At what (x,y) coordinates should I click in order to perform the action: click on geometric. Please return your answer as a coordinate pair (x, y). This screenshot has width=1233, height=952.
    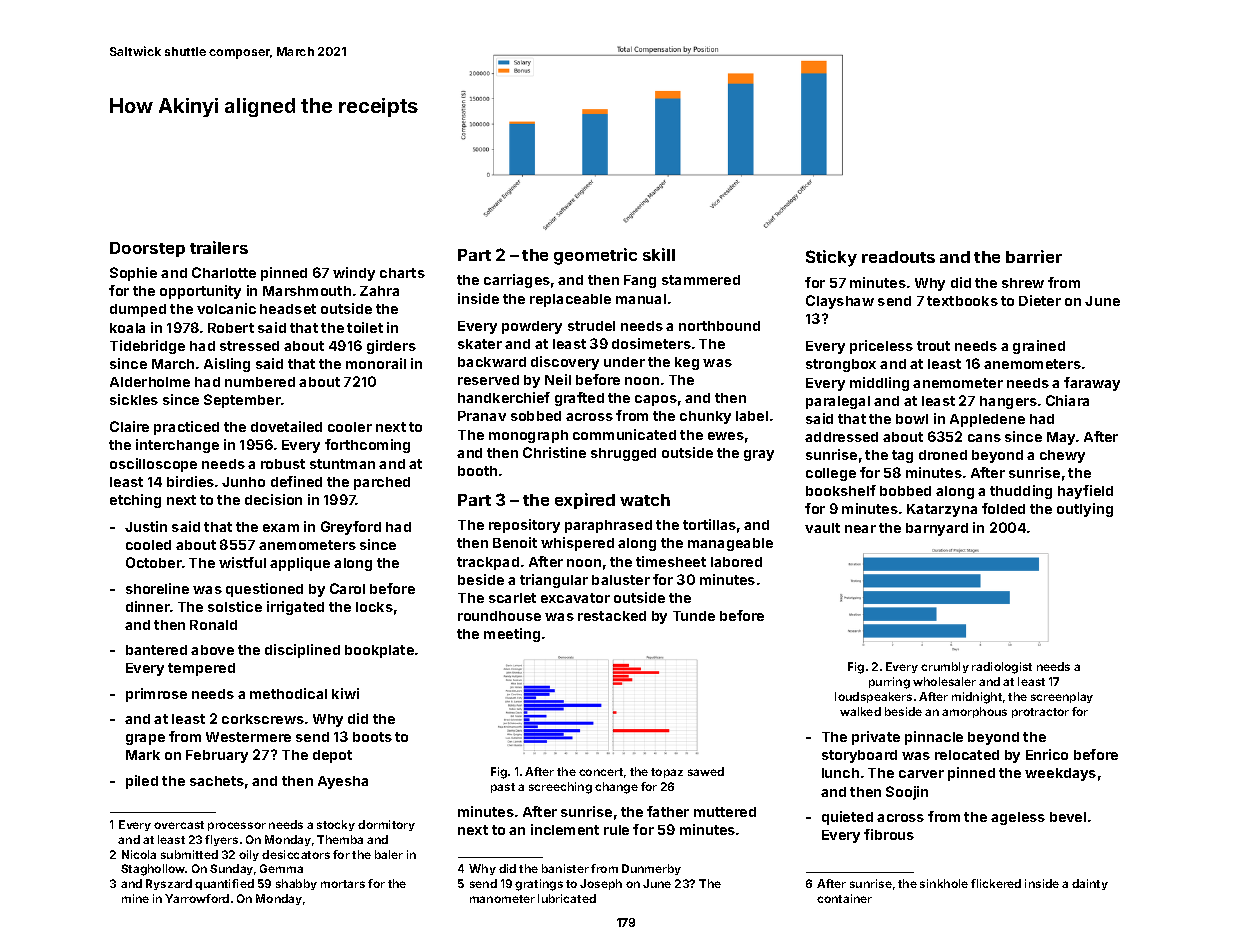
    Looking at the image, I should click on (595, 256).
